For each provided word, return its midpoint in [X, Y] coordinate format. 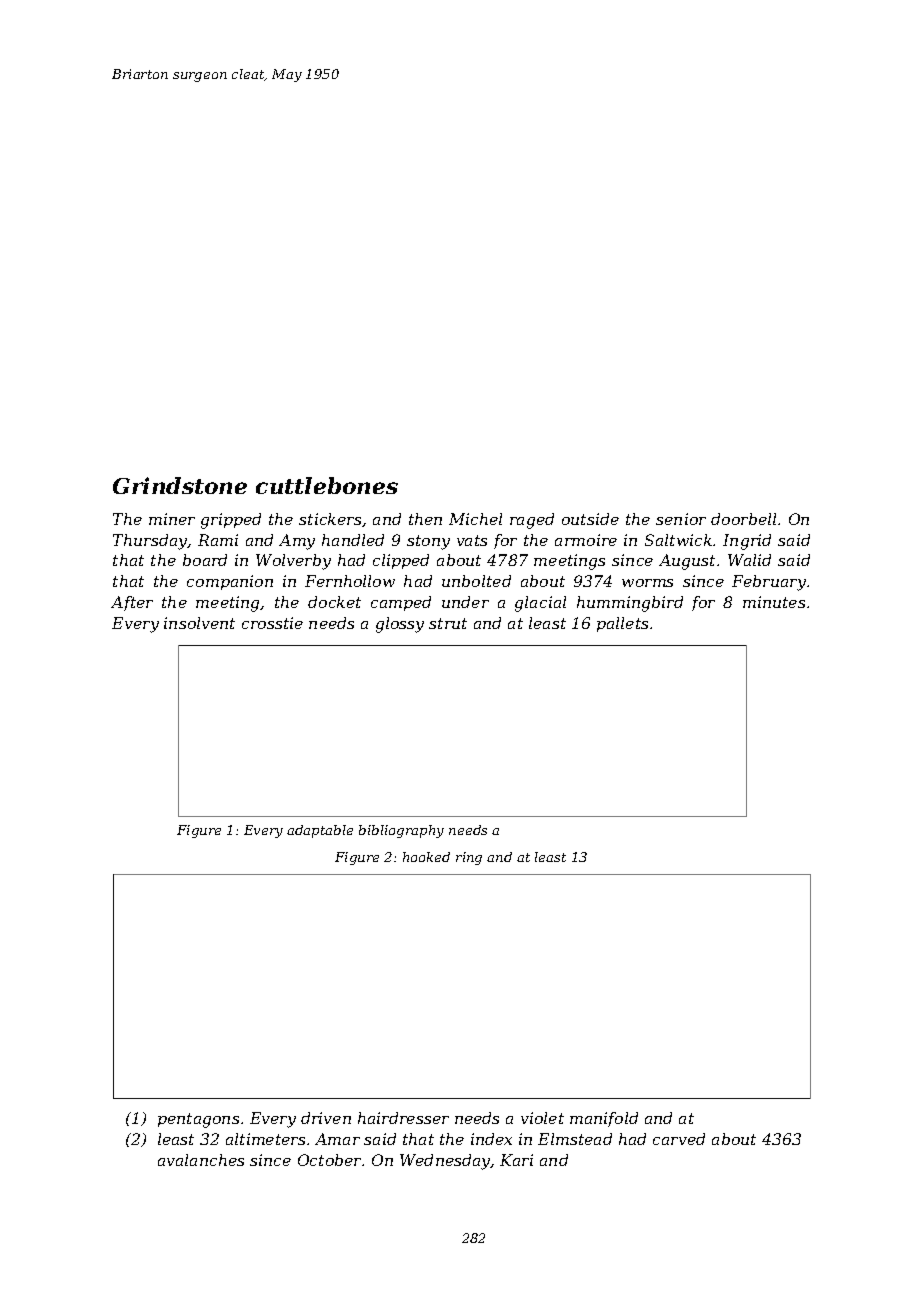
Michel [475, 519]
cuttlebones [327, 485]
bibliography [401, 831]
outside [590, 519]
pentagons [198, 1120]
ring [469, 858]
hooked [426, 857]
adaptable [320, 831]
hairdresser [403, 1118]
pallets [622, 624]
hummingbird [630, 604]
